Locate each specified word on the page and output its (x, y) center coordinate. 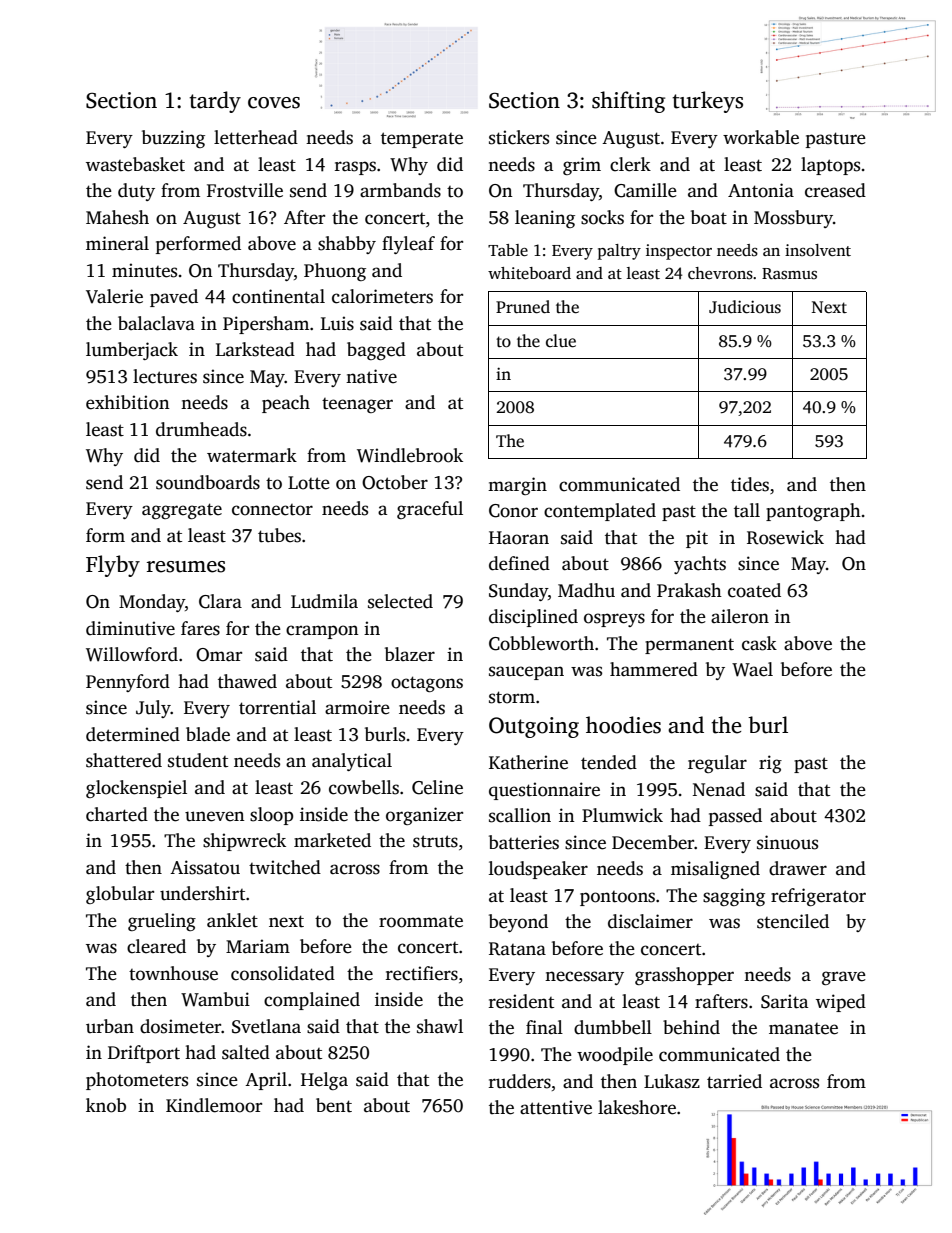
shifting (628, 102)
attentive (556, 1107)
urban (110, 1026)
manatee (803, 1029)
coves (274, 103)
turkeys (707, 102)
